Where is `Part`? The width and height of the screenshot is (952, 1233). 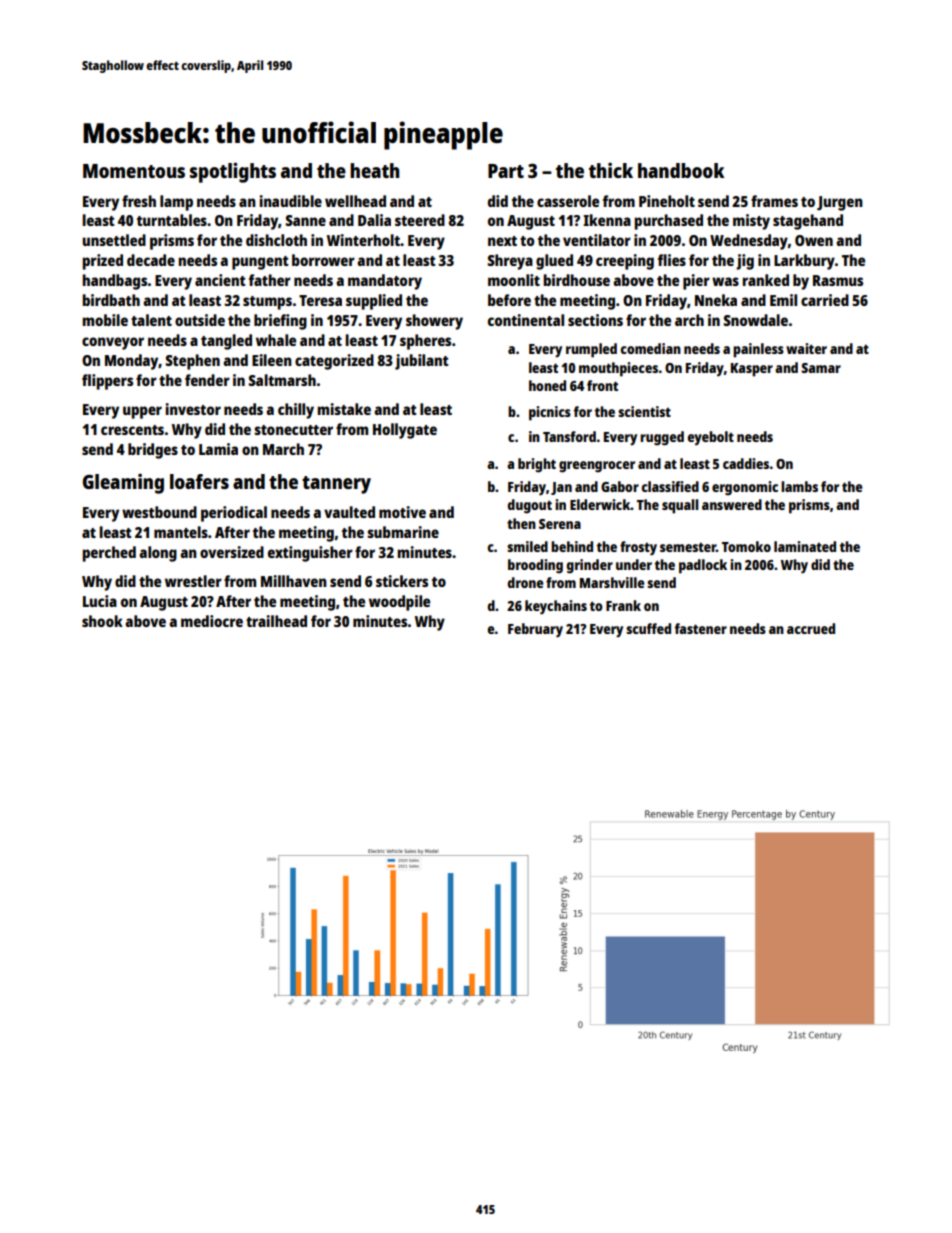 Part is located at coordinates (506, 171).
